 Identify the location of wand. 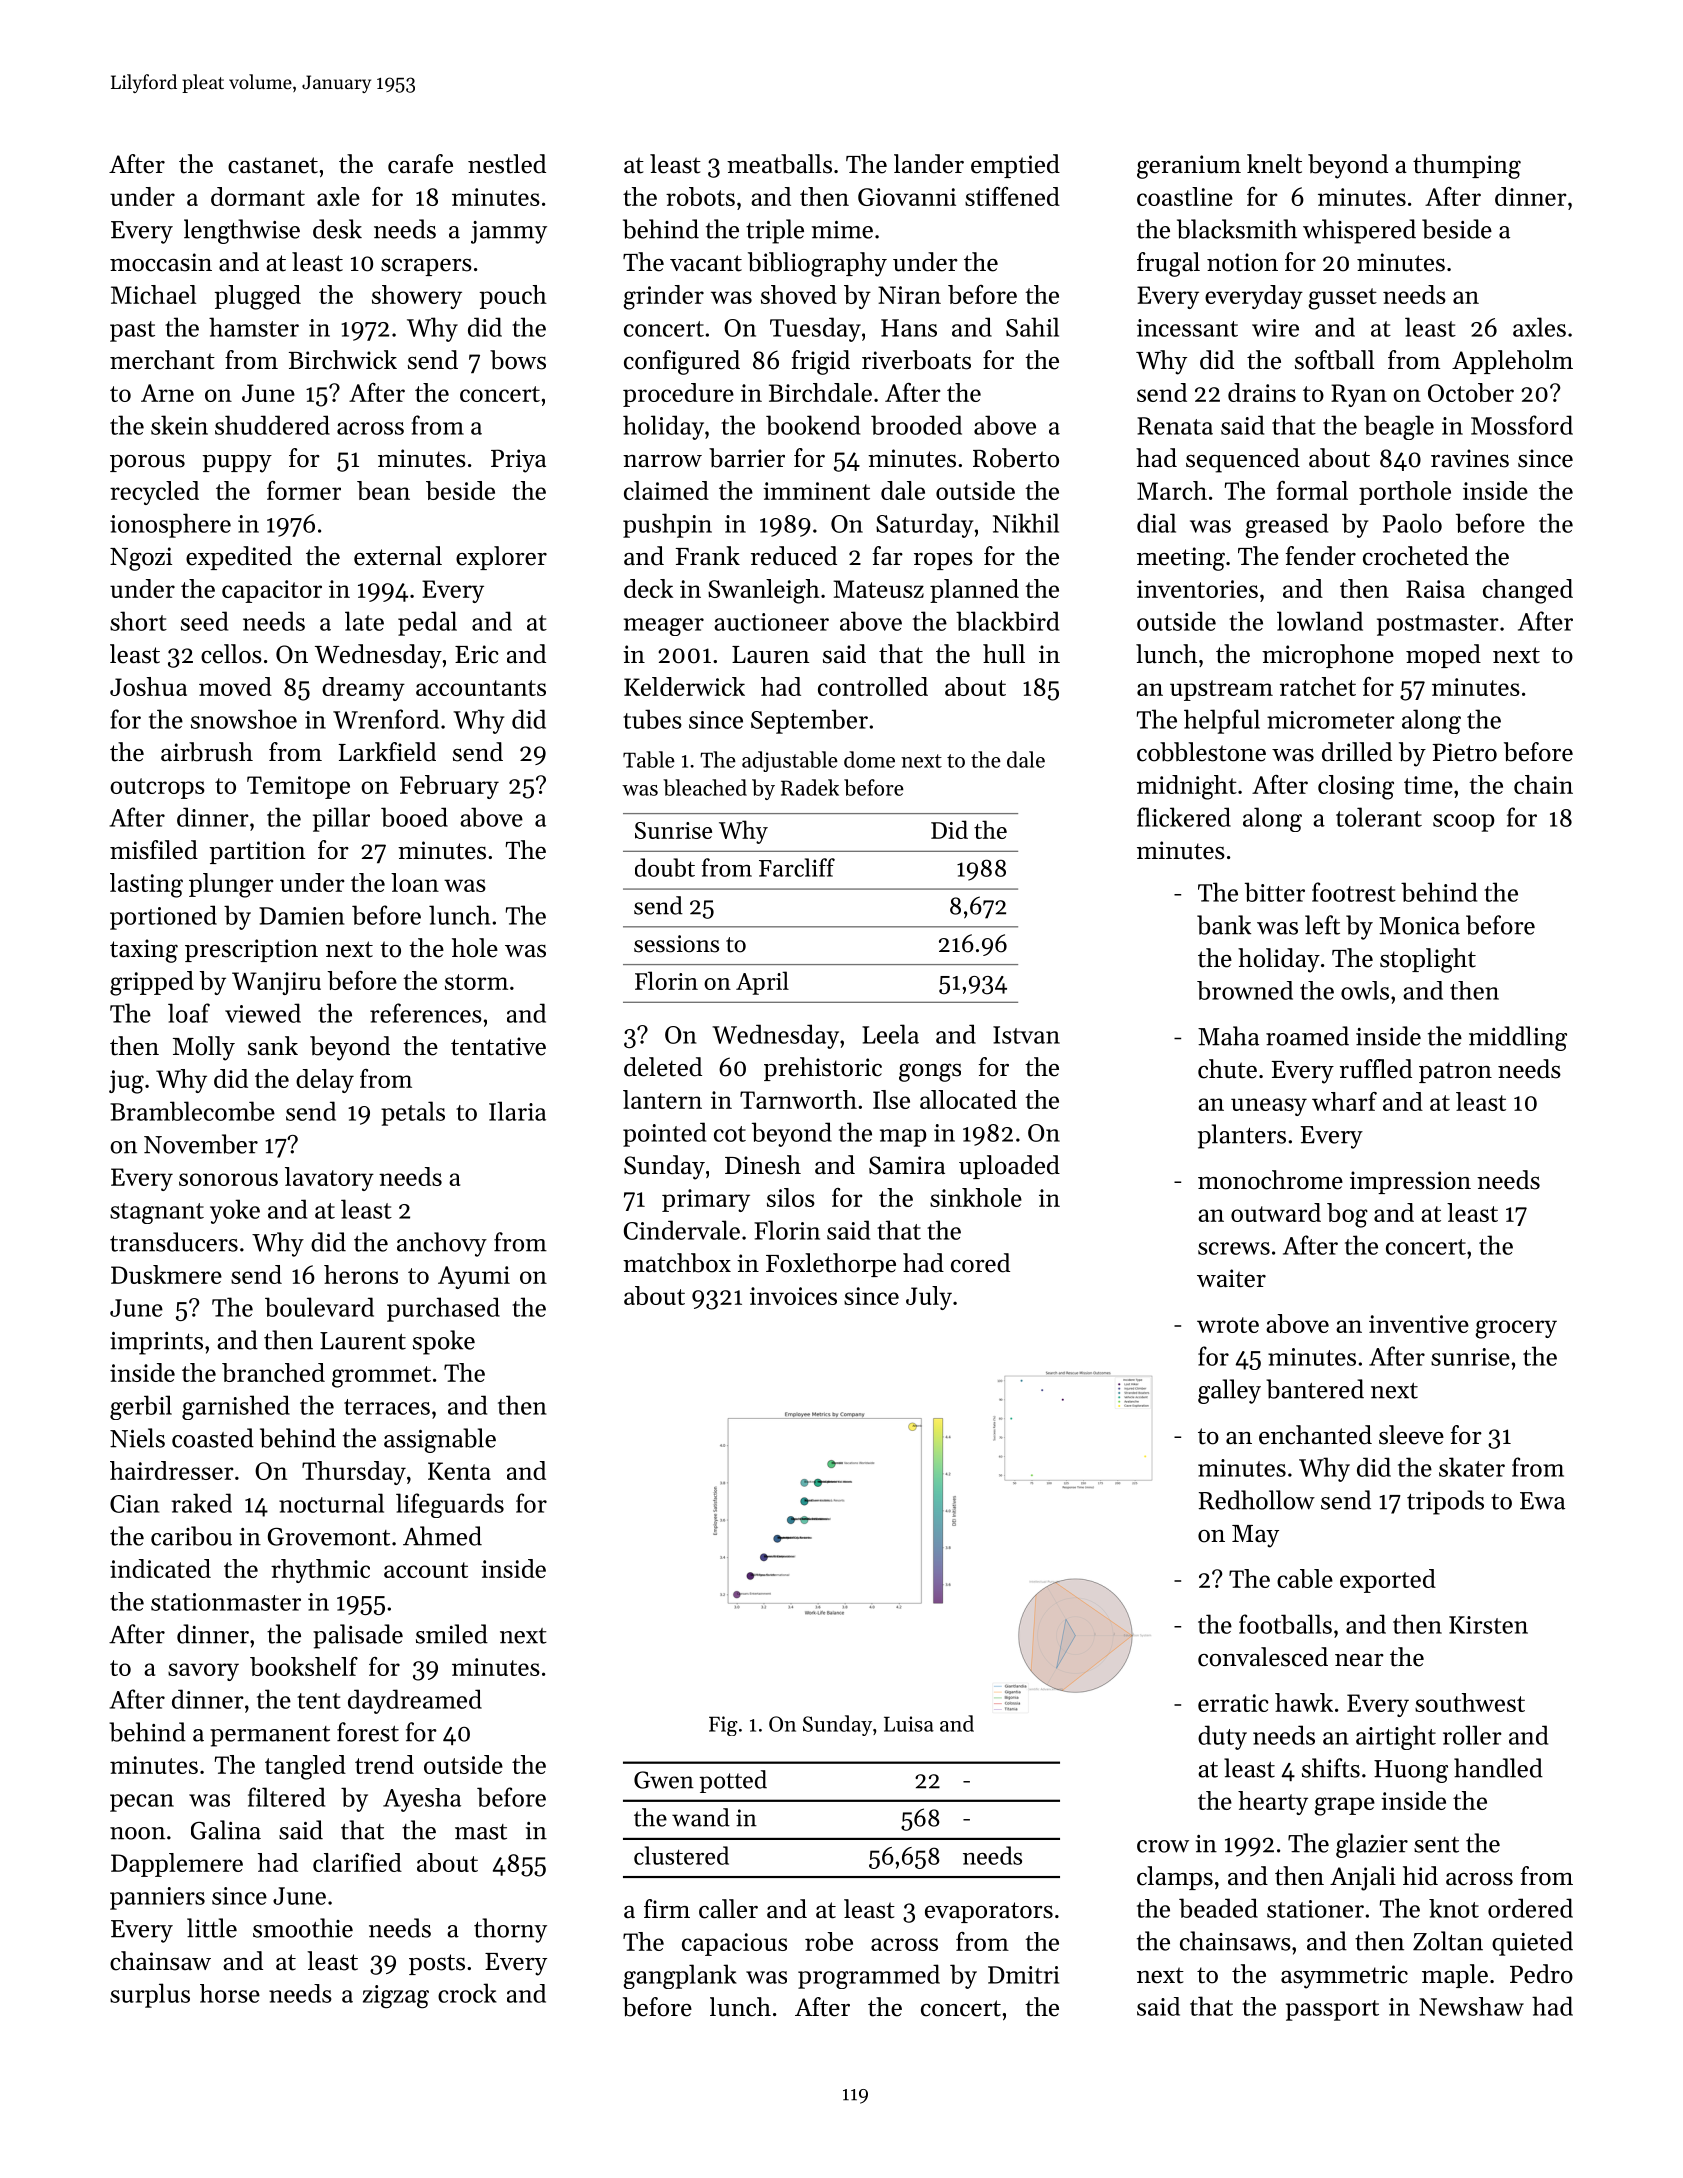
(701, 1817).
